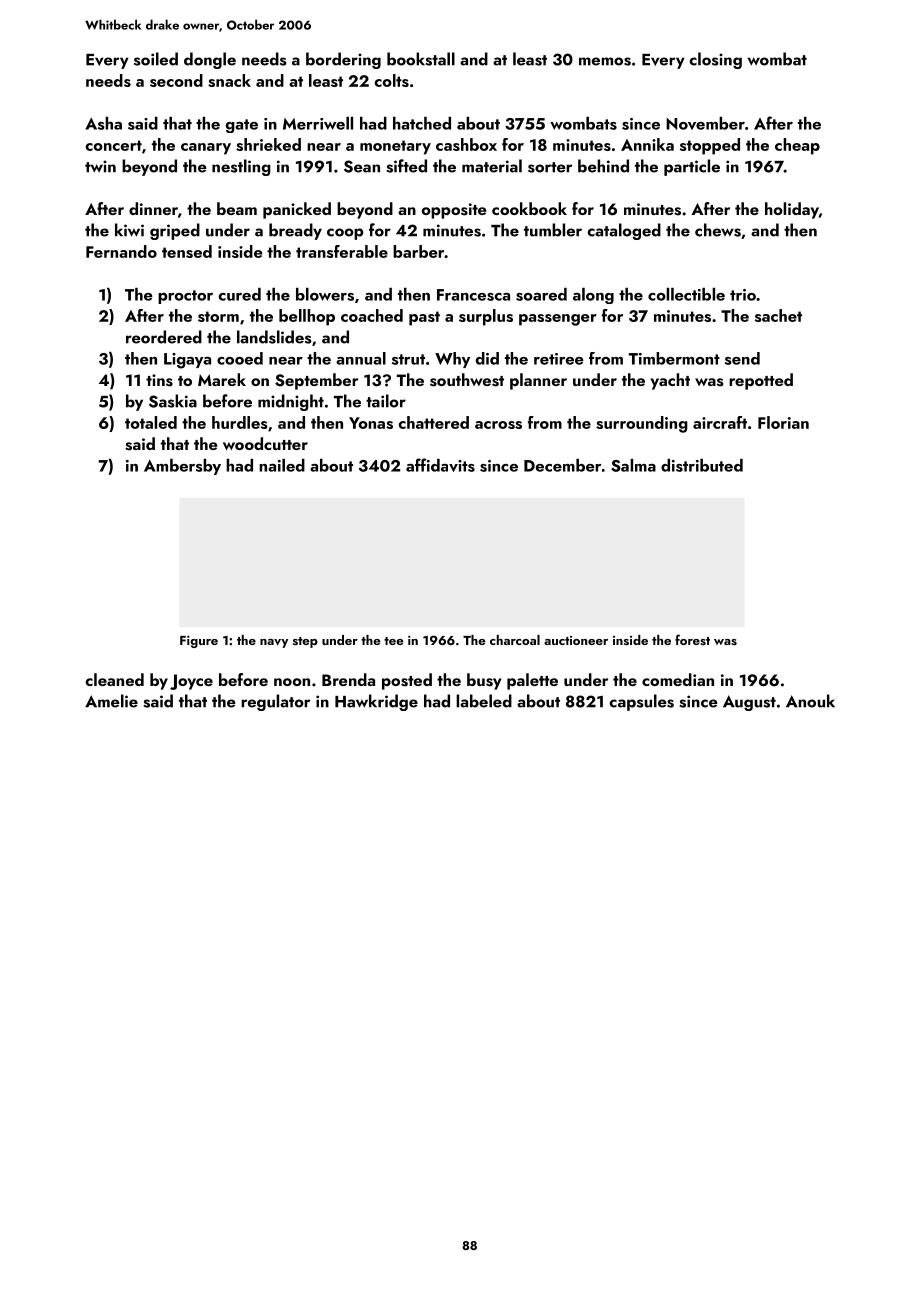  I want to click on panicked, so click(297, 210).
